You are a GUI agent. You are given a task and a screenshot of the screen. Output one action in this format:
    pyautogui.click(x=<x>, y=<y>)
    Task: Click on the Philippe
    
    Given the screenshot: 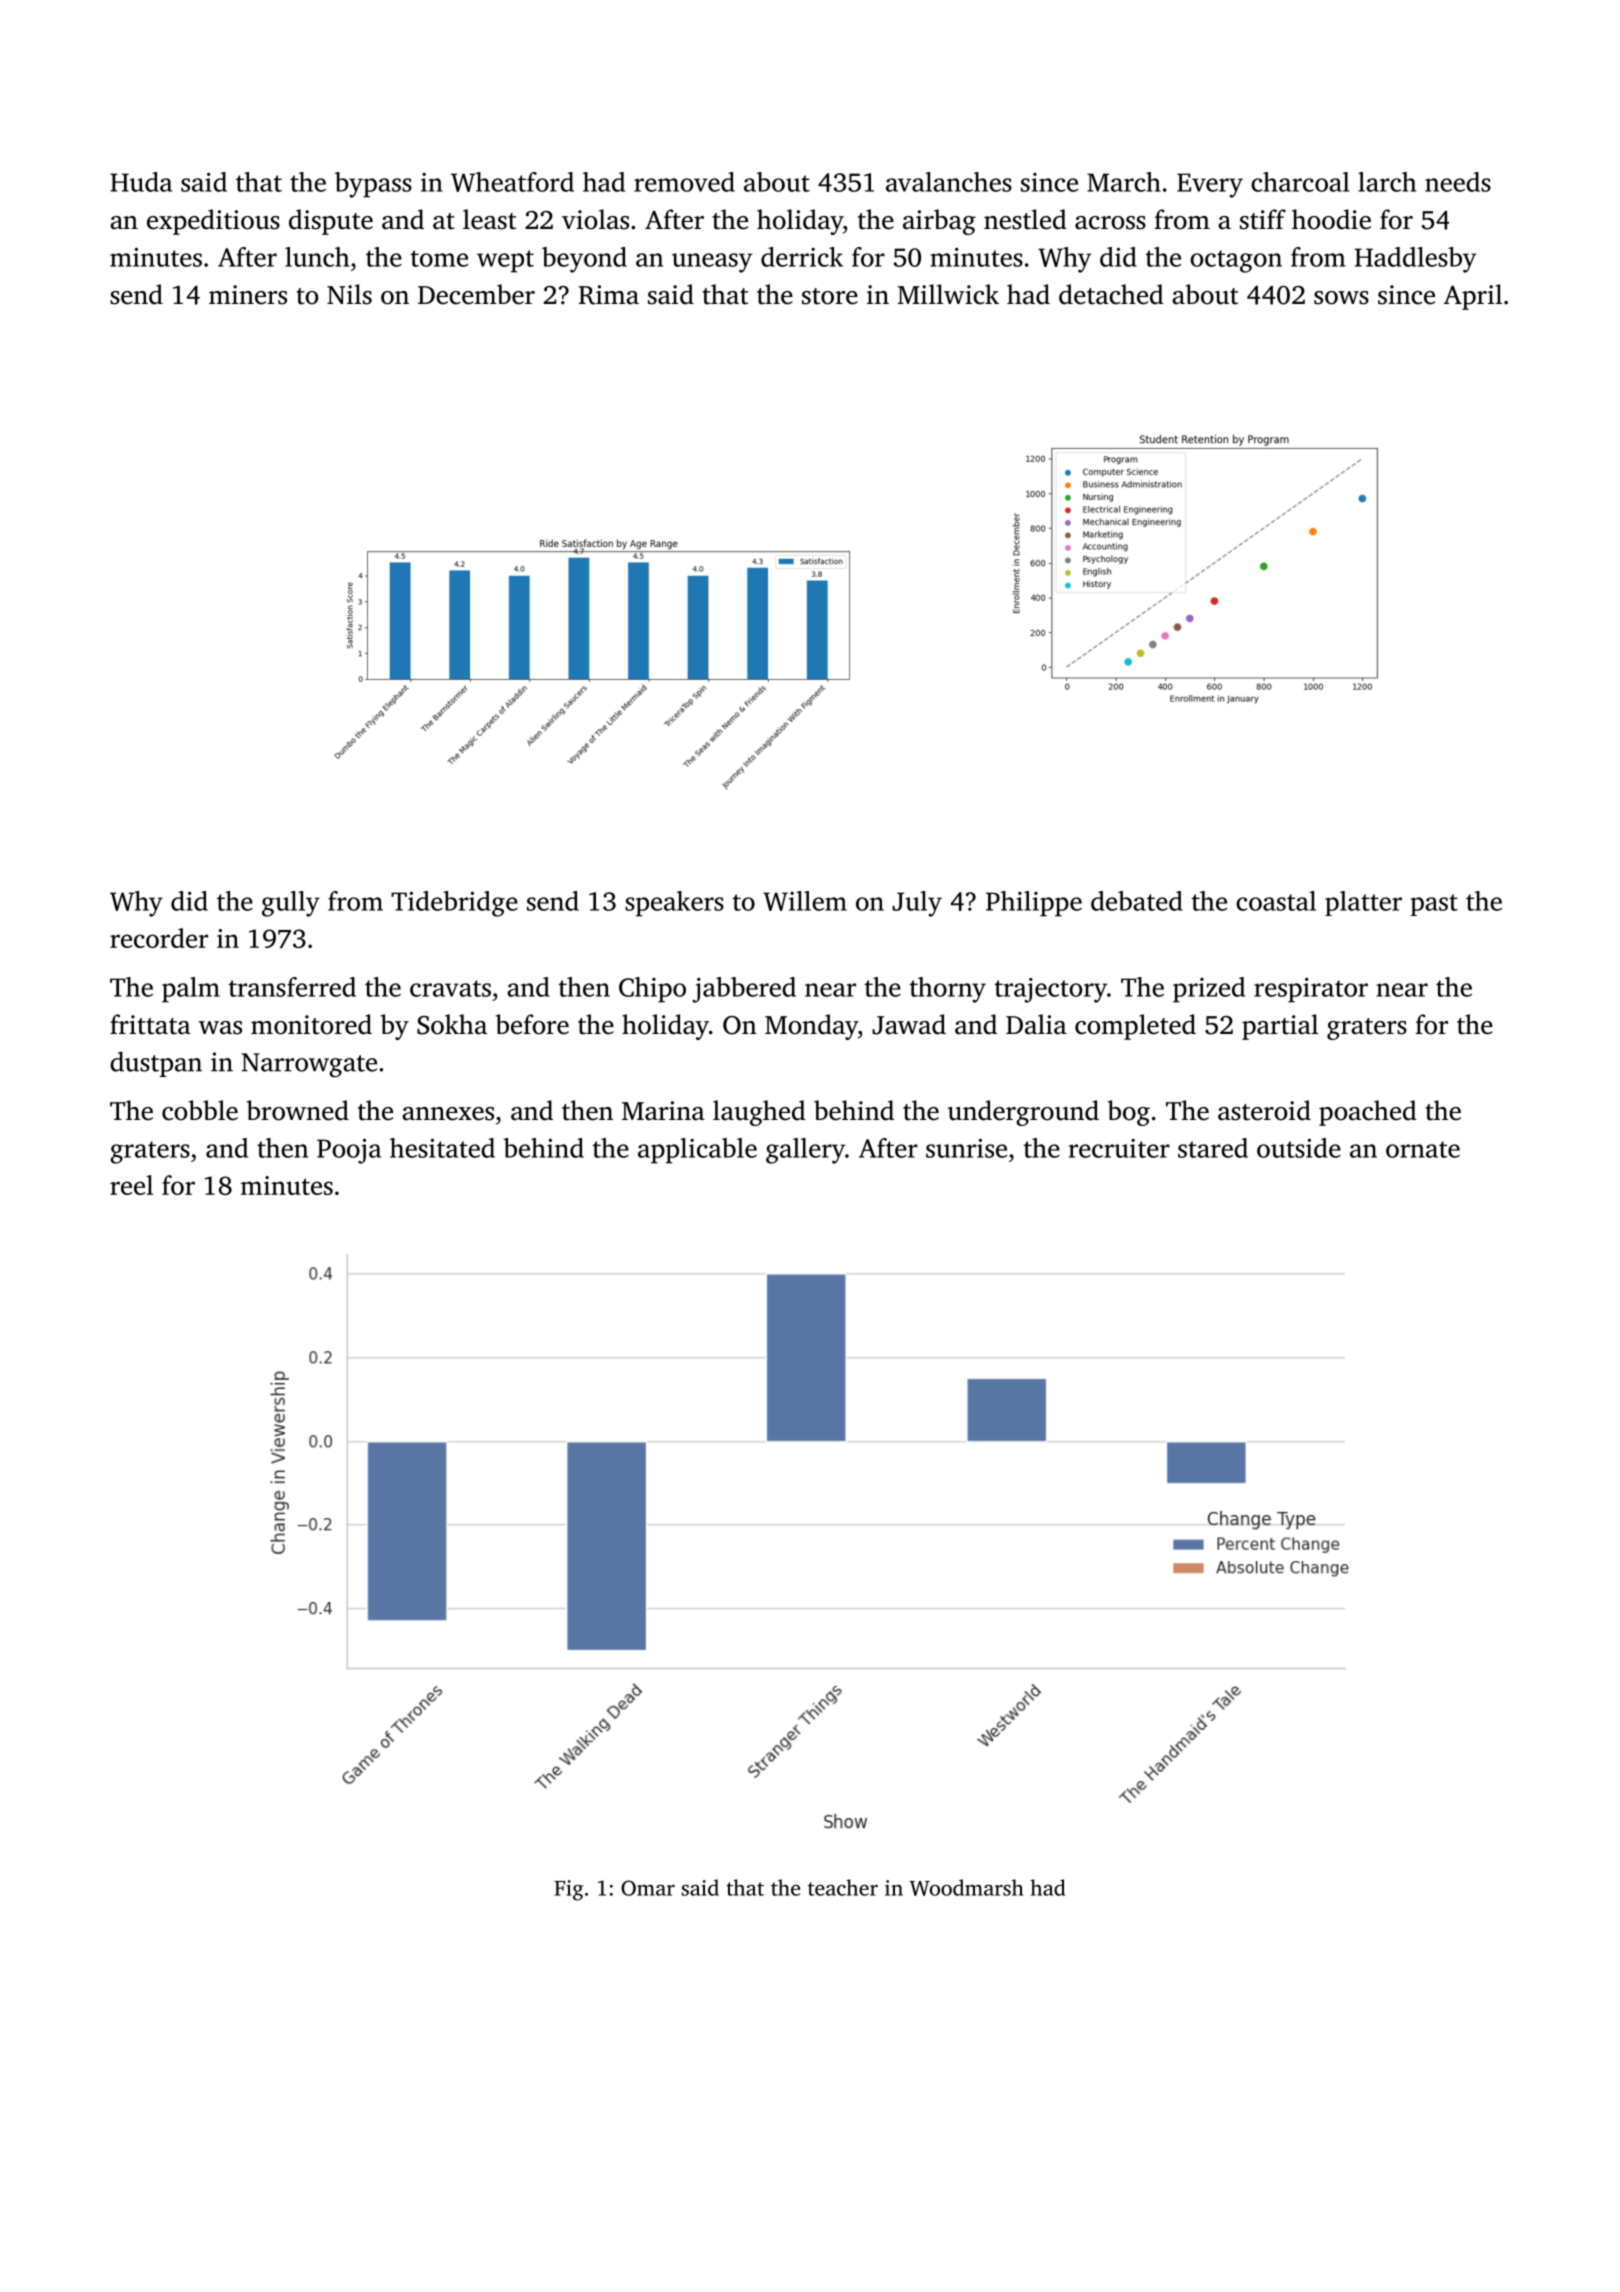 What is the action you would take?
    pyautogui.click(x=1034, y=904)
